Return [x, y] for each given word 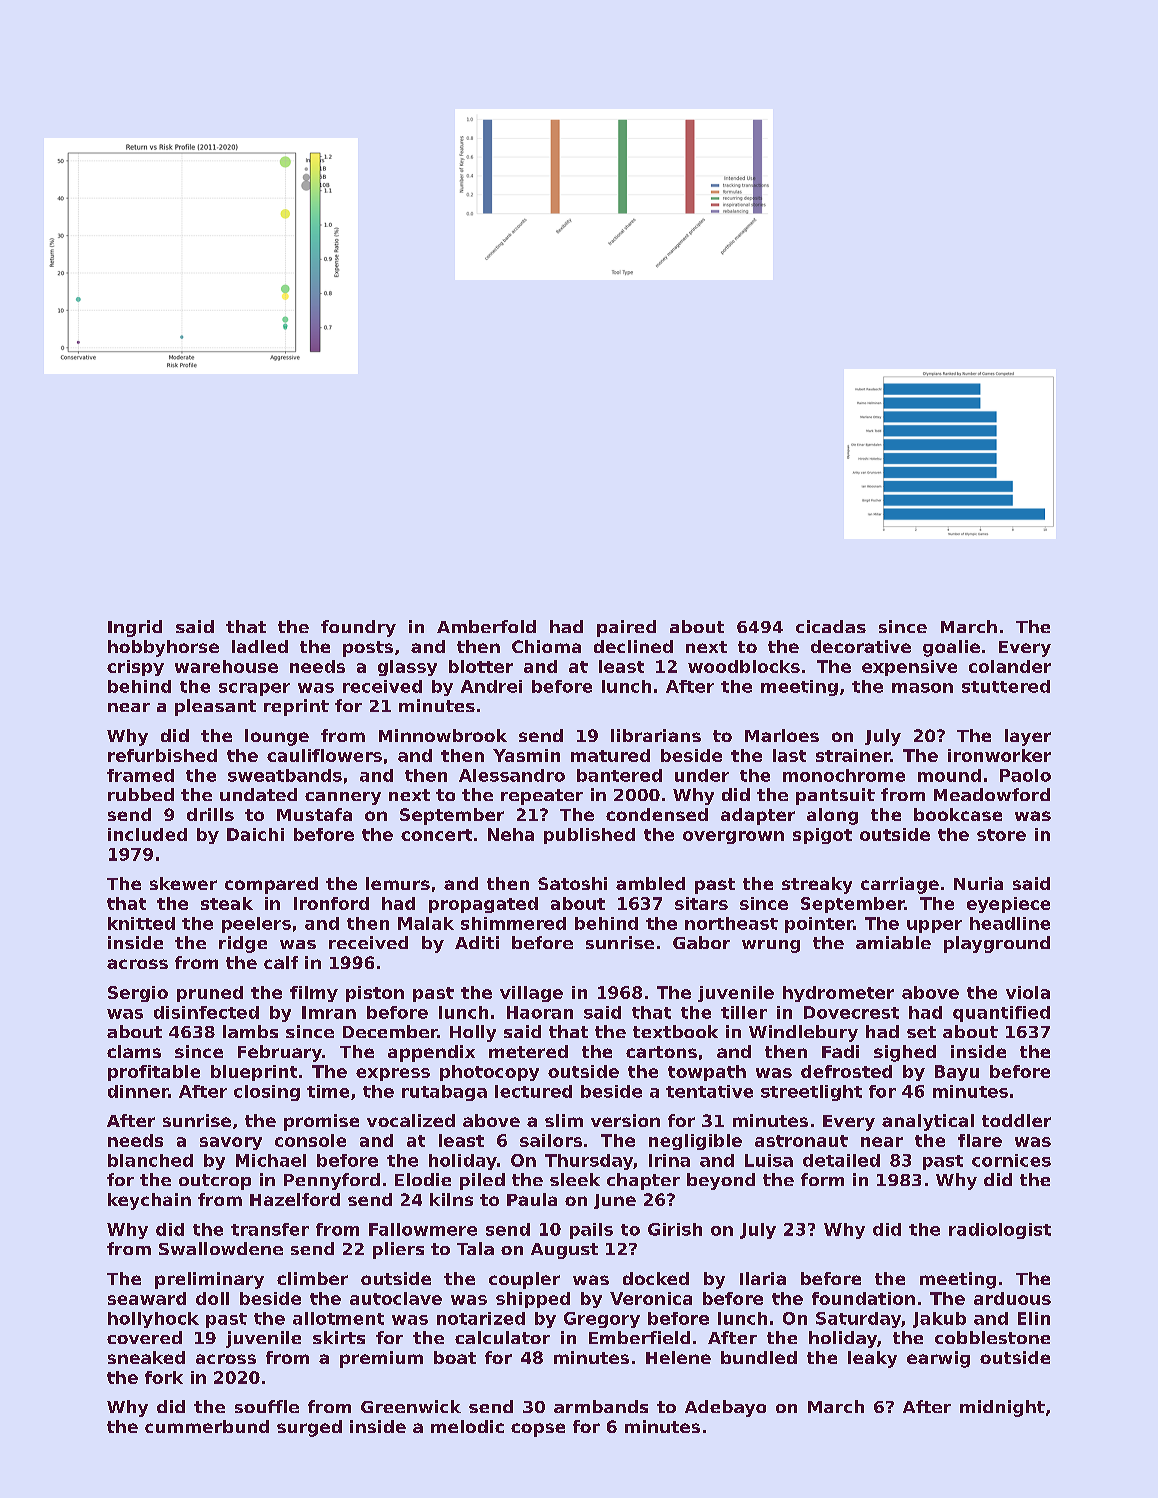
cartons [661, 1052]
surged [309, 1428]
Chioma [546, 646]
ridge [243, 944]
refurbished [162, 755]
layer [1028, 737]
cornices [1011, 1160]
